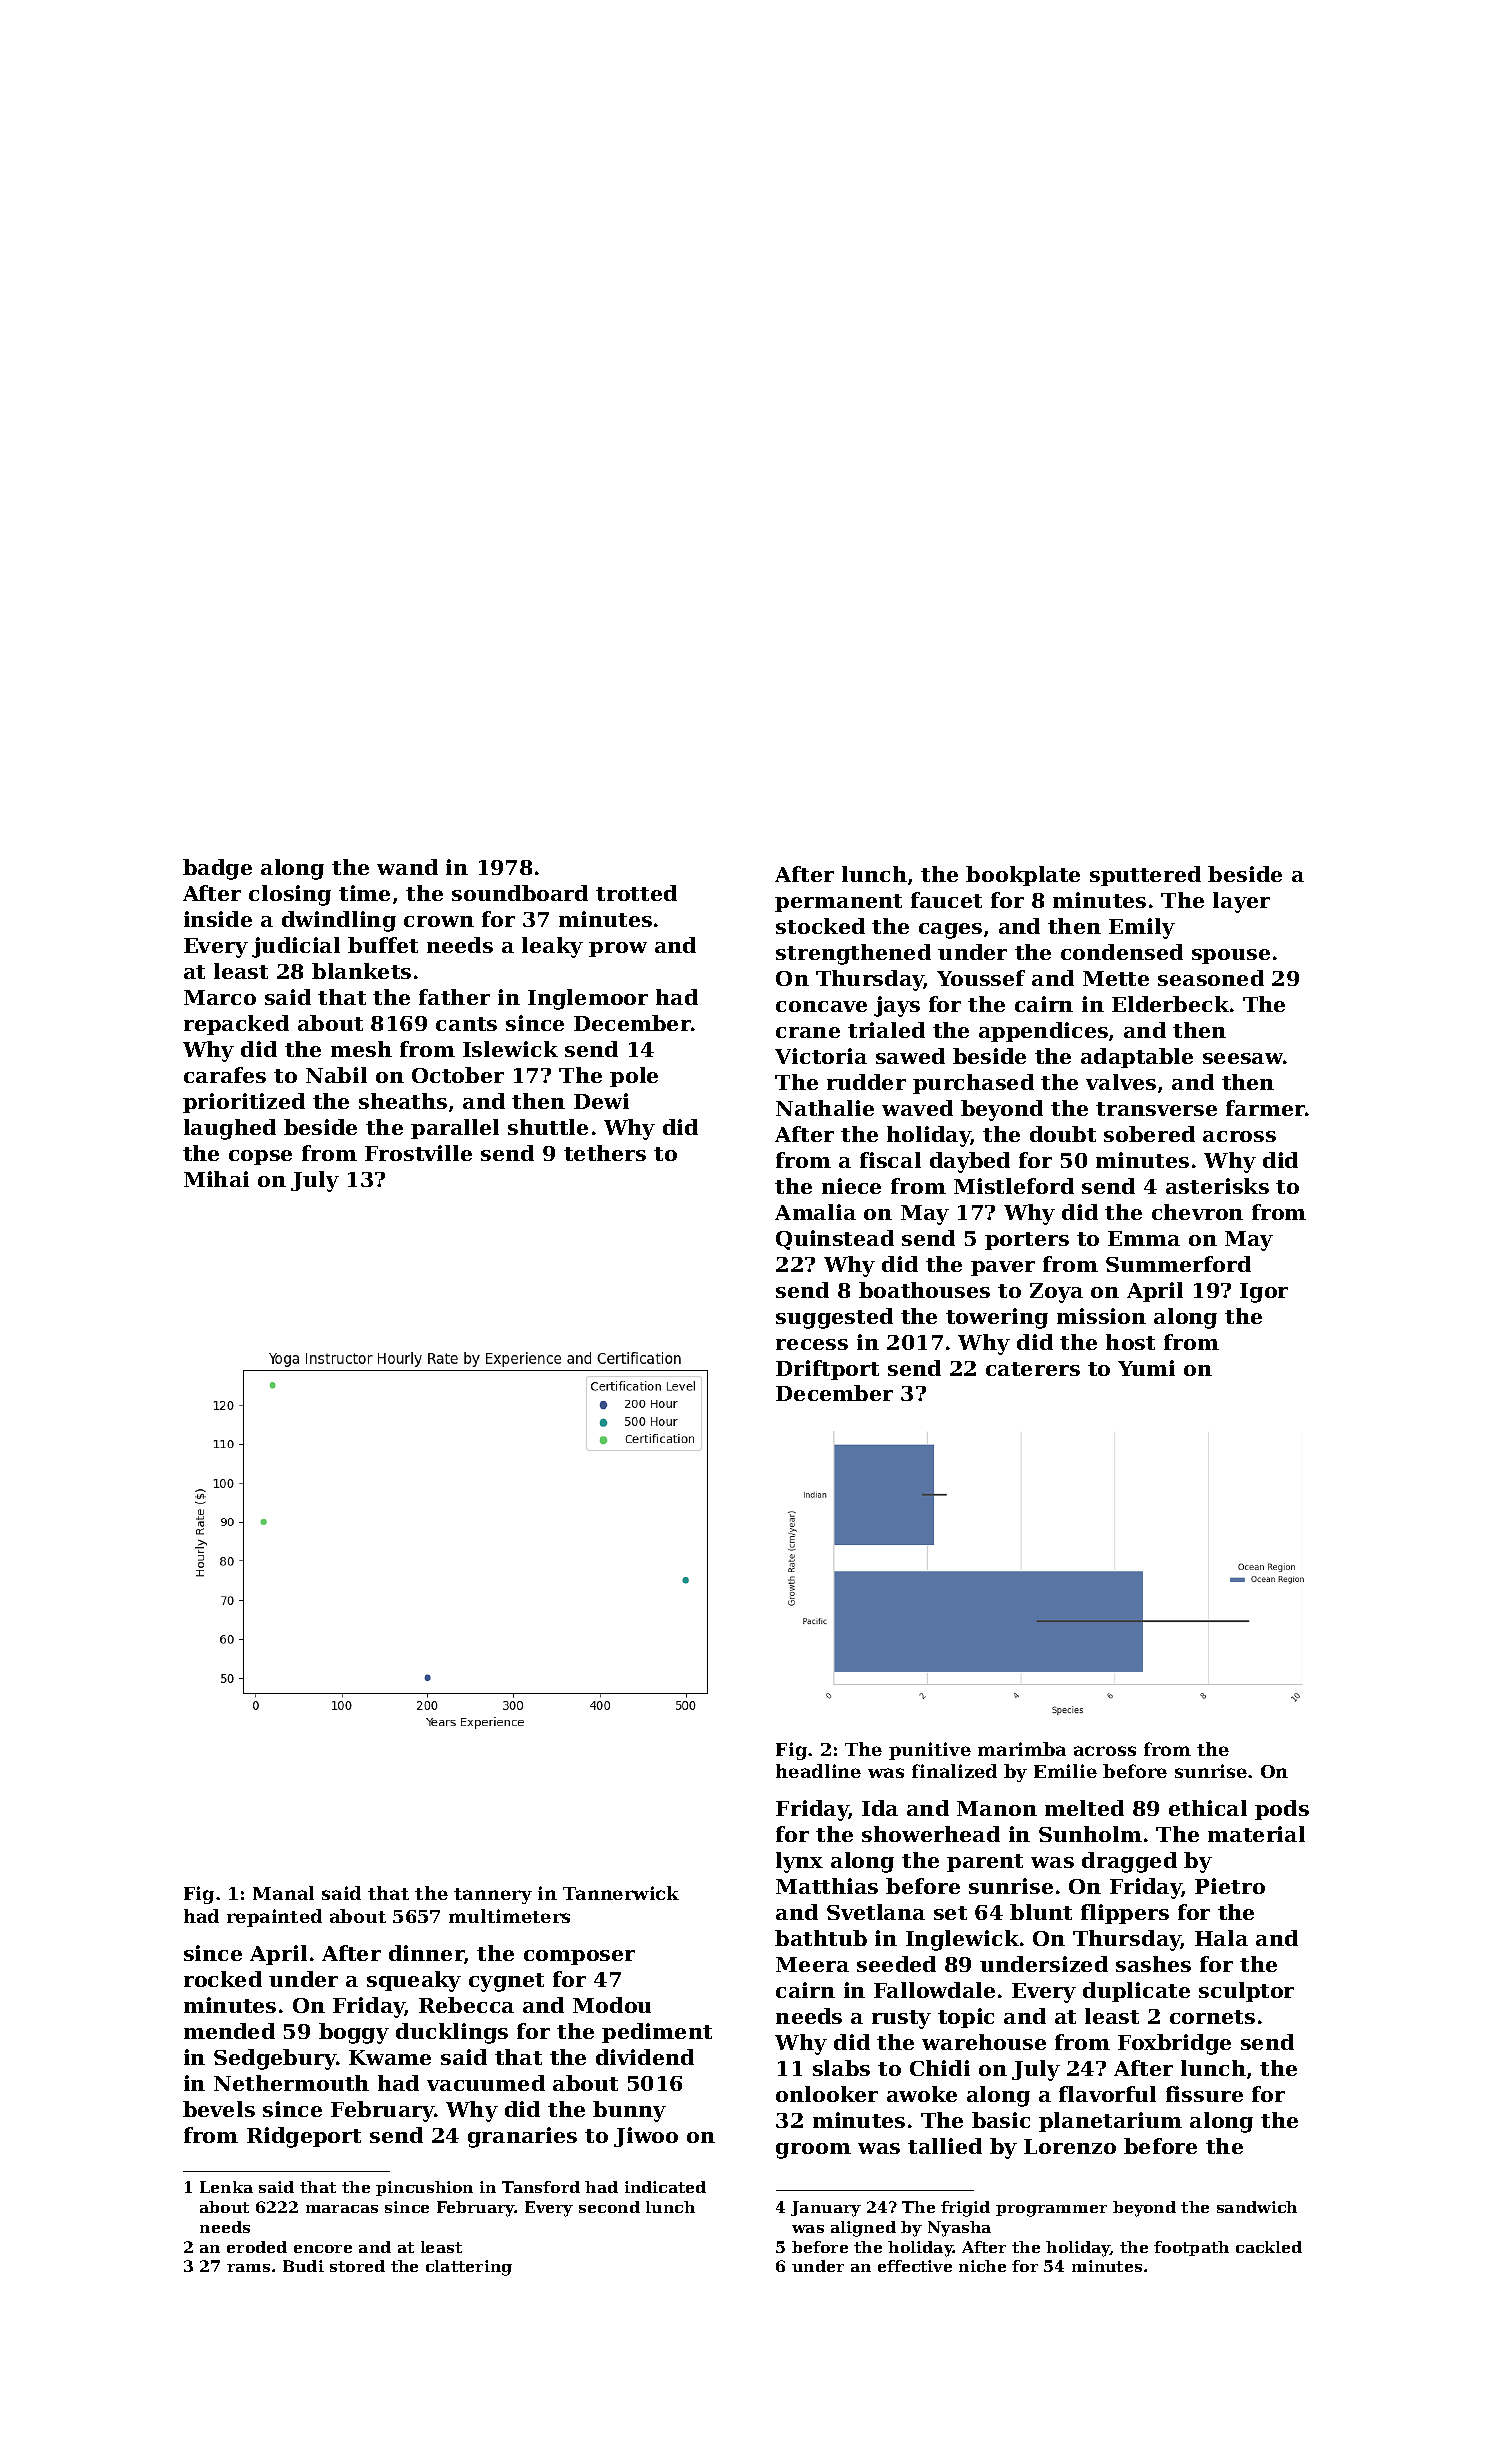 This image has height=2464, width=1496. I want to click on repacked, so click(236, 1025).
